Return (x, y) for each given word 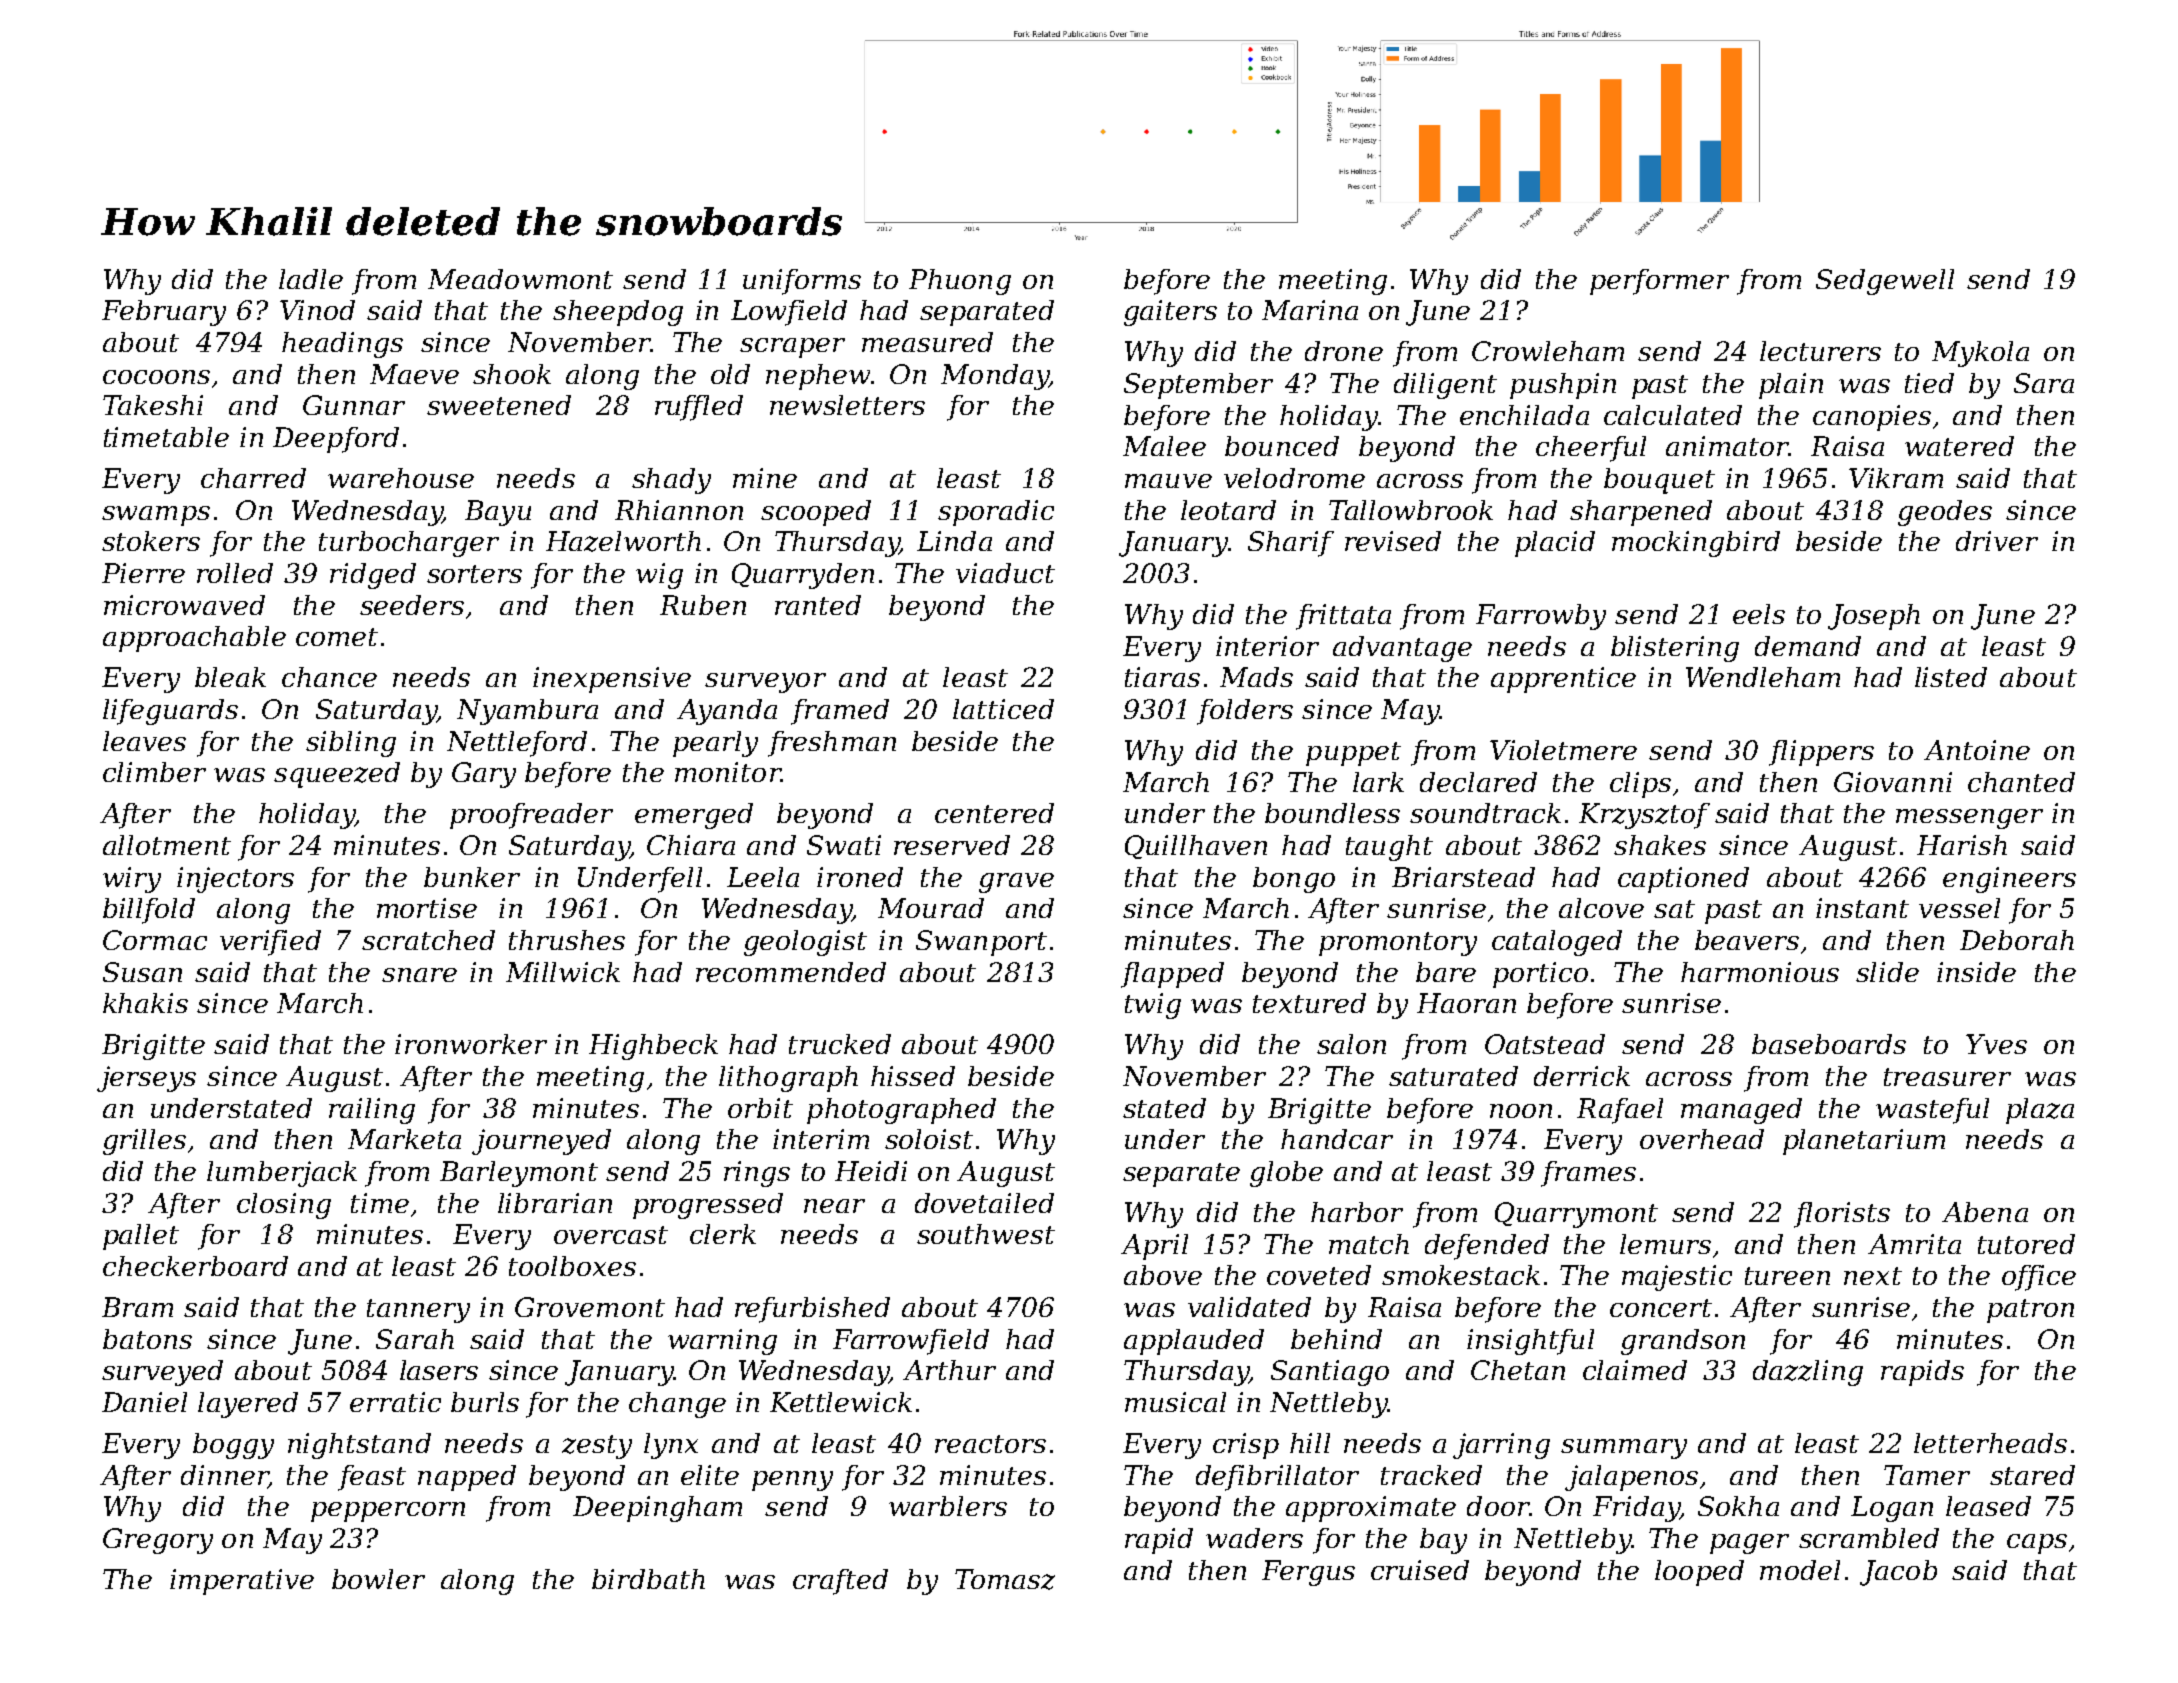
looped (1699, 1573)
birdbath (648, 1579)
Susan (142, 972)
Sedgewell (1885, 282)
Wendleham (1763, 677)
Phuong (960, 282)
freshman (832, 744)
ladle (311, 279)
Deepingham (657, 1509)
